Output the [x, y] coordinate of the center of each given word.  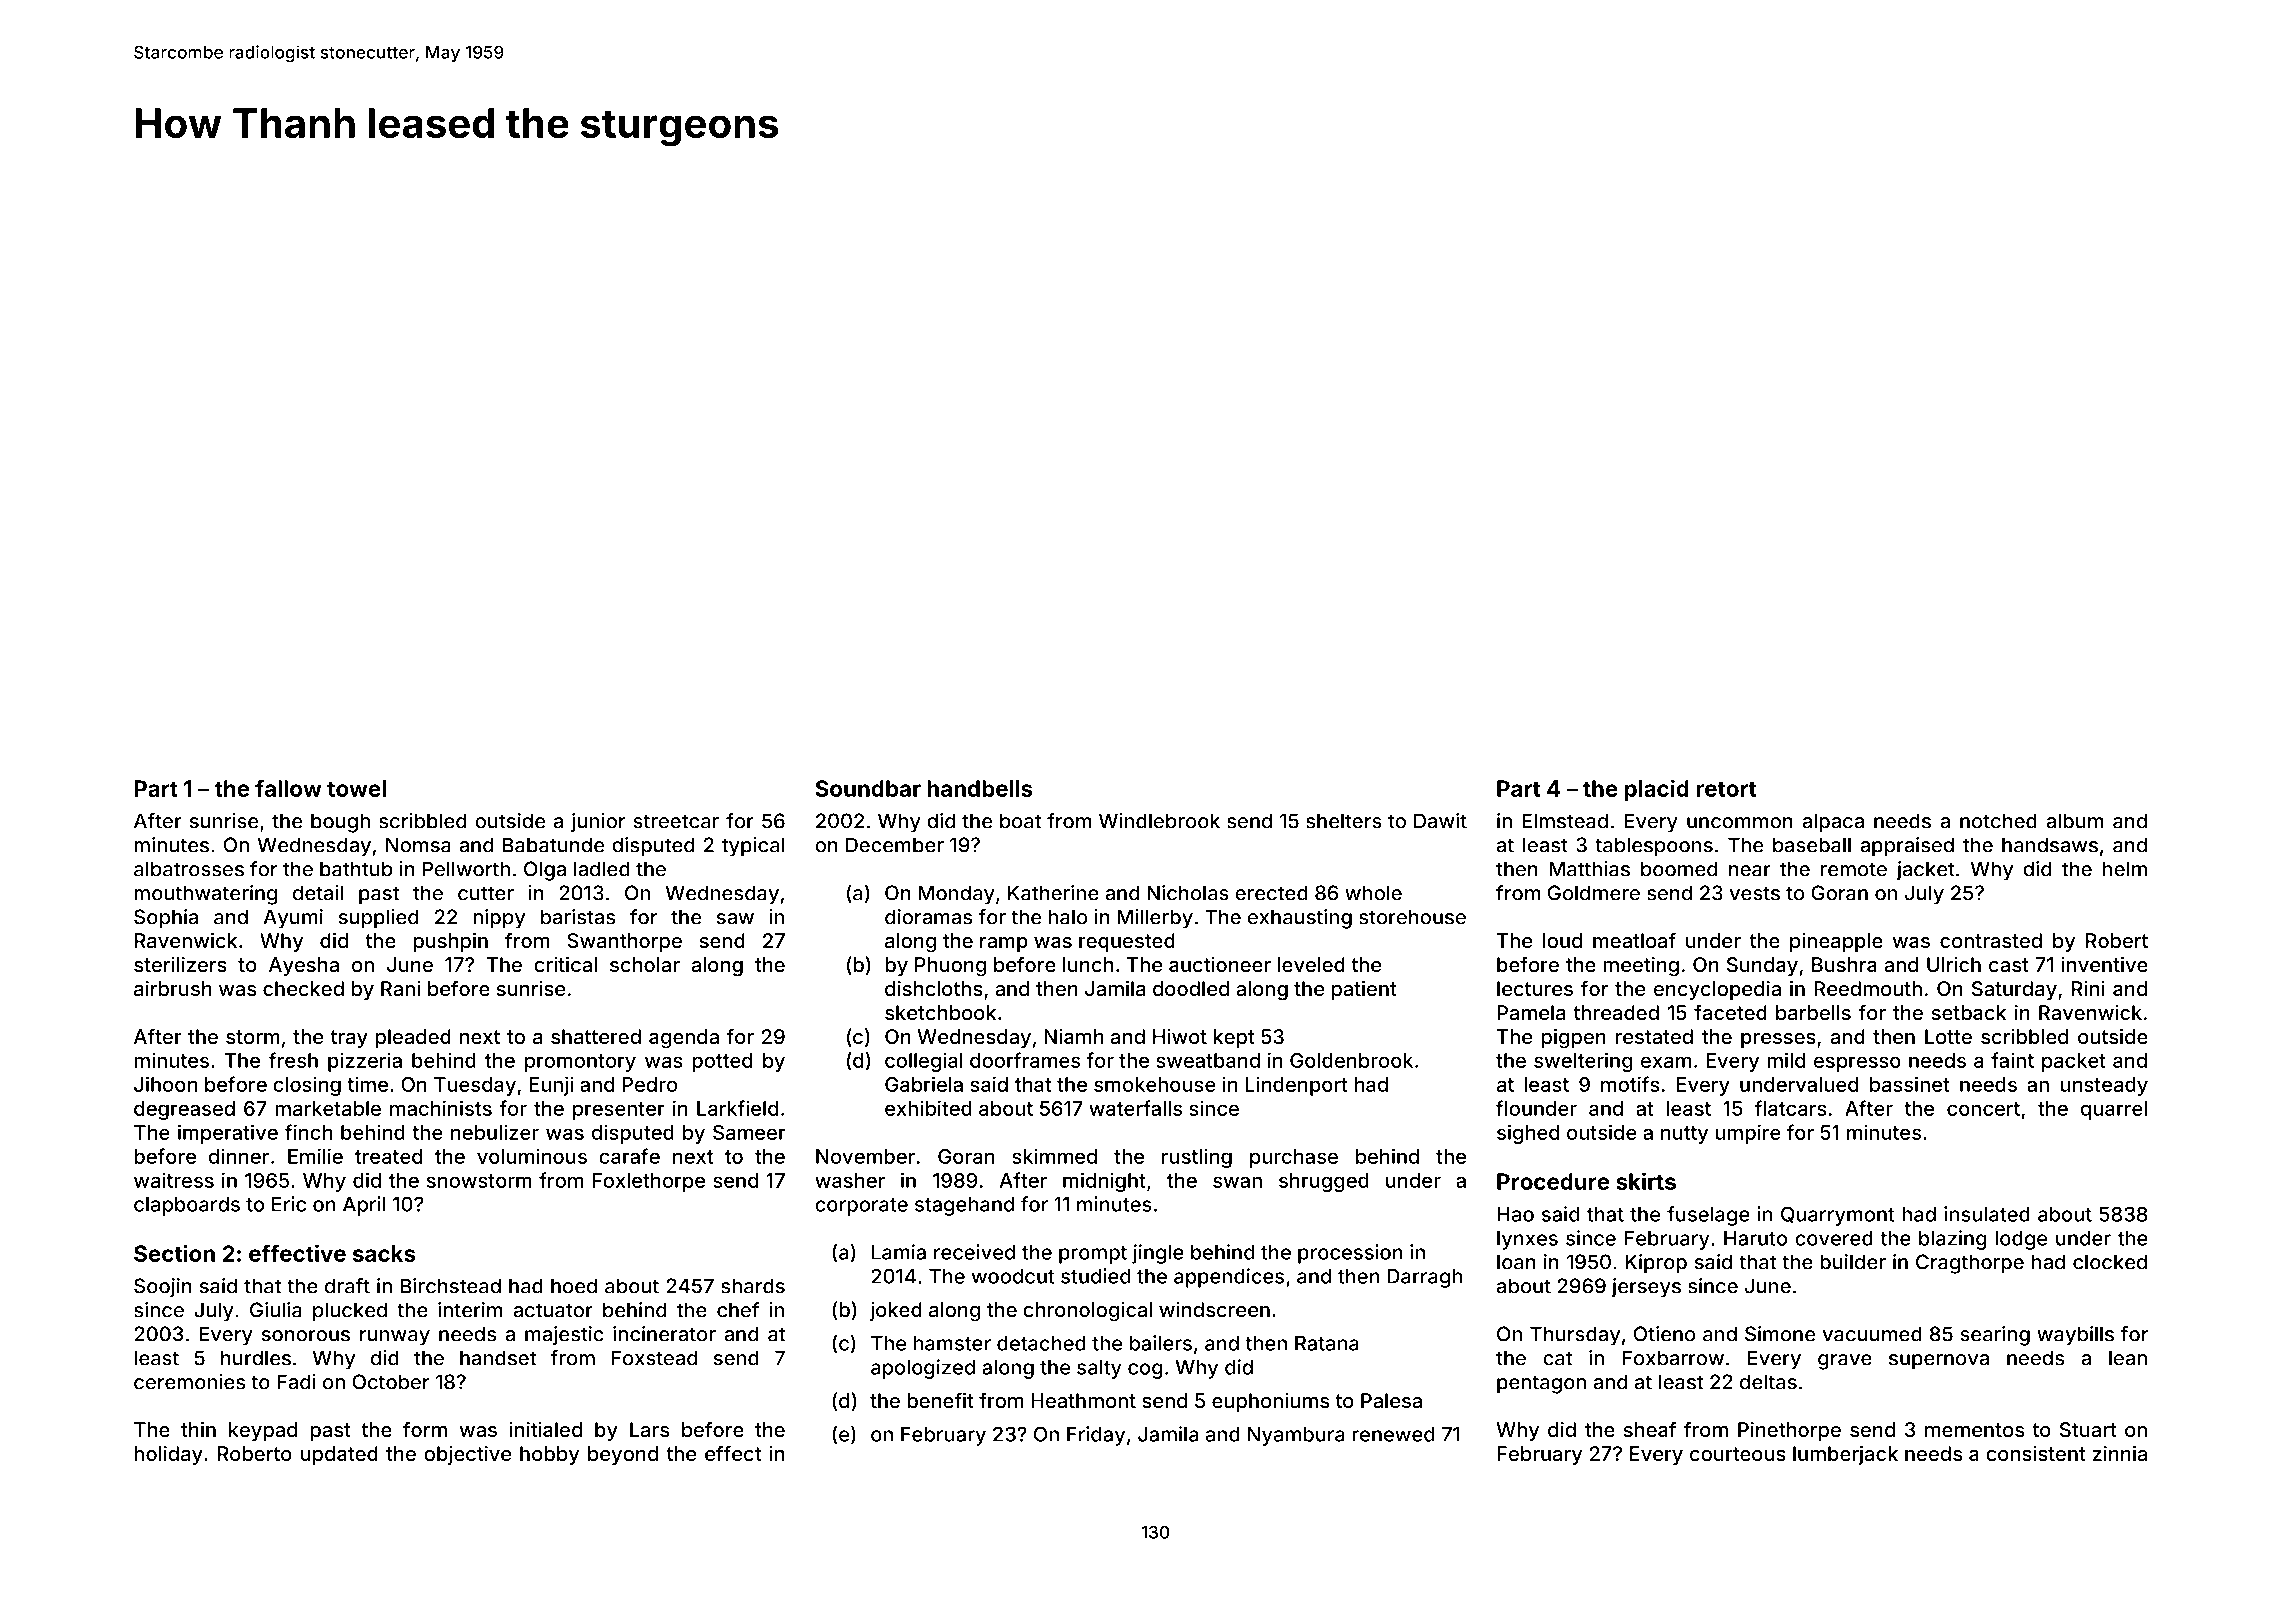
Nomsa [418, 845]
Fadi [296, 1382]
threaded [1616, 1012]
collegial [924, 1062]
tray [349, 1039]
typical [753, 847]
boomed [1679, 869]
